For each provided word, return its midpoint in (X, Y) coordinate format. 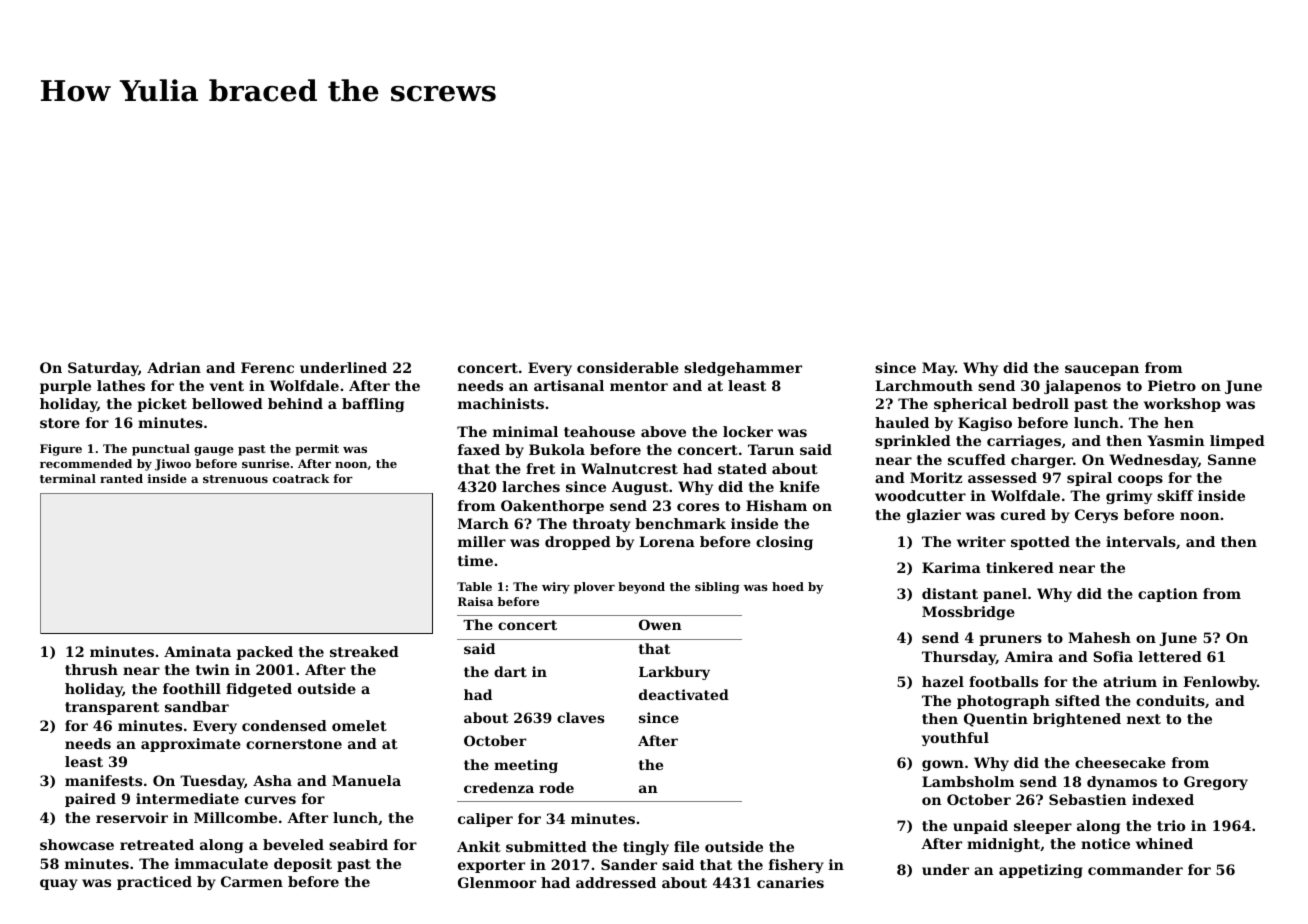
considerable (628, 367)
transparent (112, 708)
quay (59, 884)
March (483, 523)
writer (981, 541)
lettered (1170, 656)
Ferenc (267, 367)
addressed (616, 882)
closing (784, 543)
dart (510, 671)
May (938, 369)
